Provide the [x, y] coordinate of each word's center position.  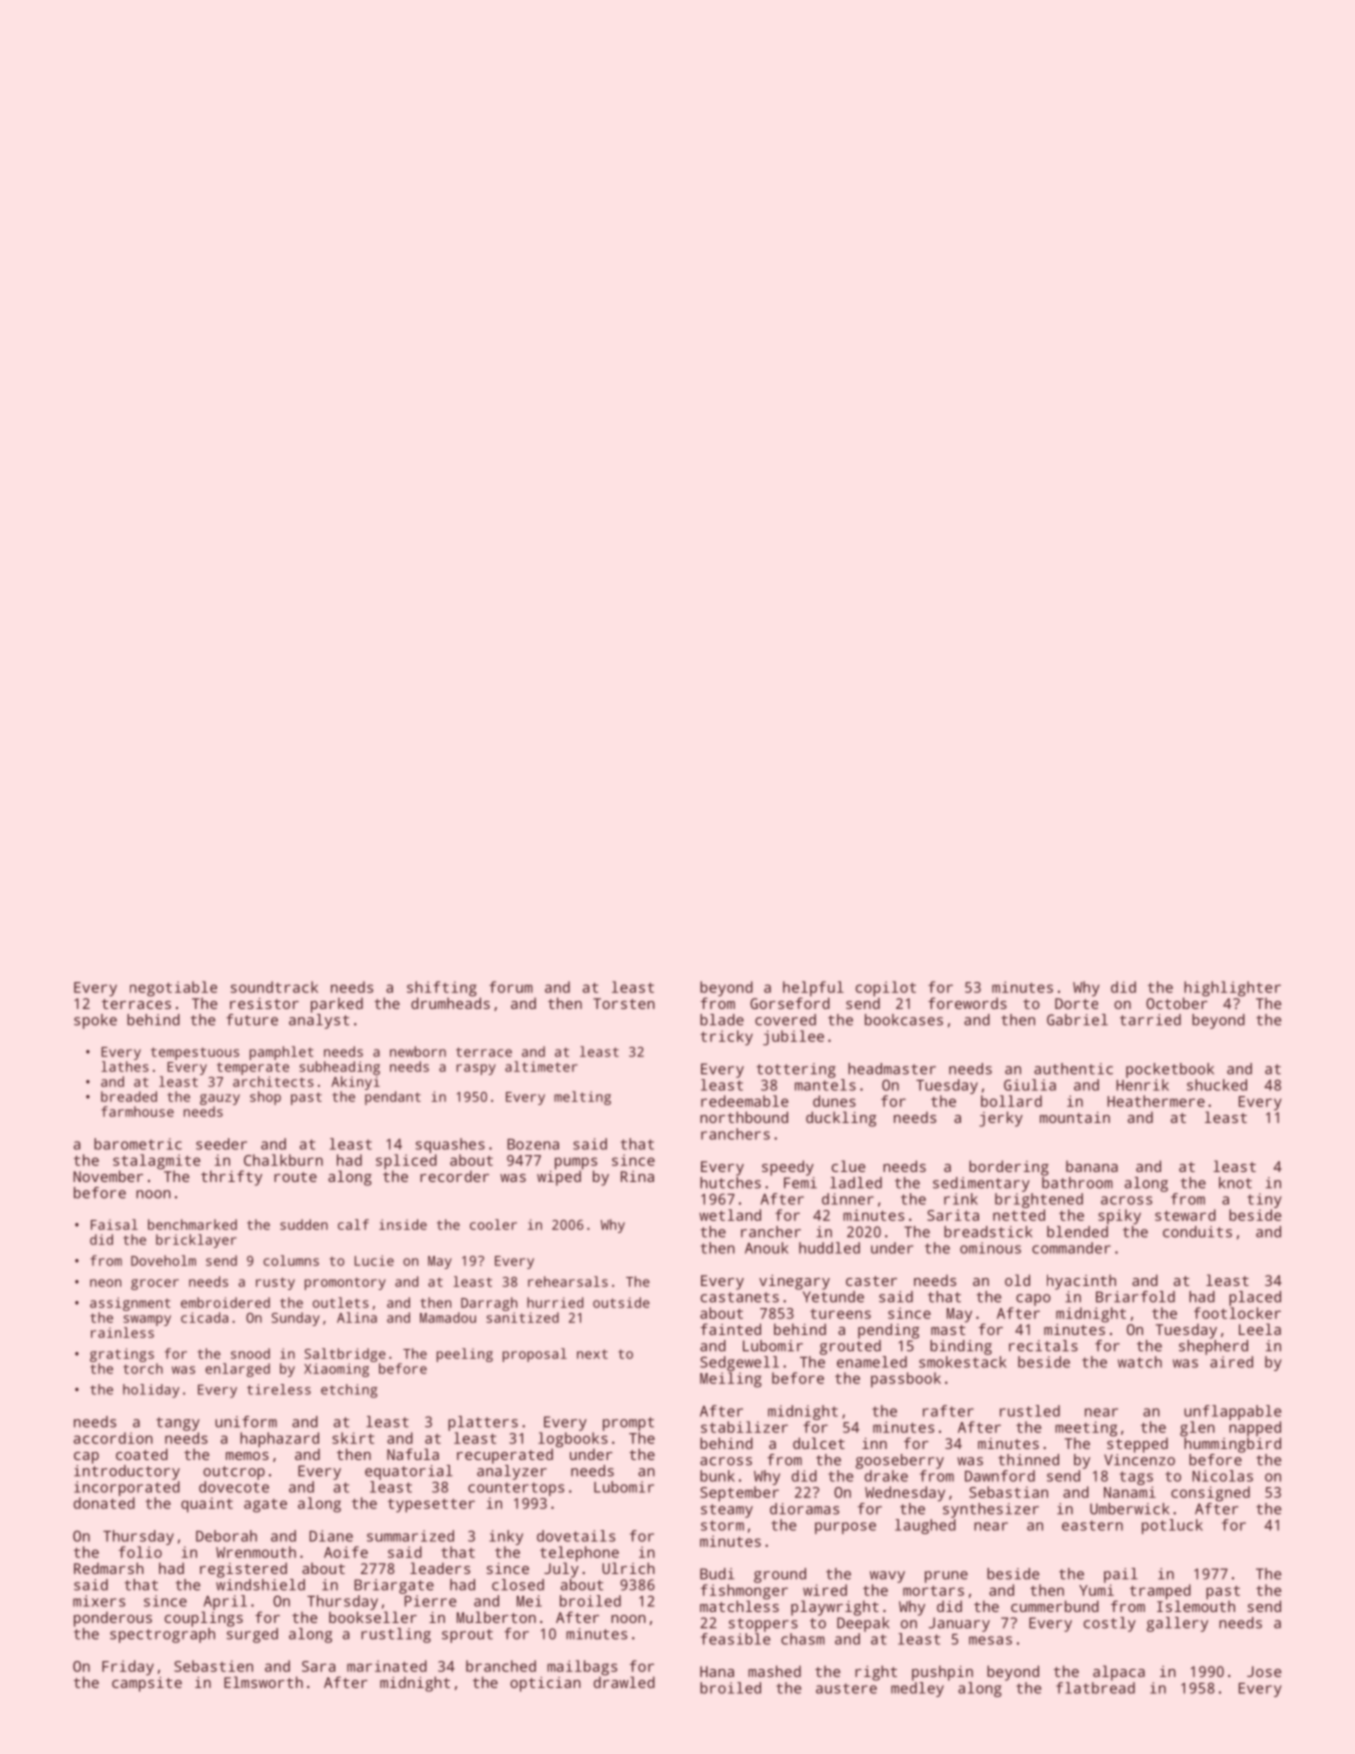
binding [961, 1347]
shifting [442, 989]
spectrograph [162, 1635]
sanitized [523, 1317]
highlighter [1232, 989]
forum [511, 987]
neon [105, 1283]
